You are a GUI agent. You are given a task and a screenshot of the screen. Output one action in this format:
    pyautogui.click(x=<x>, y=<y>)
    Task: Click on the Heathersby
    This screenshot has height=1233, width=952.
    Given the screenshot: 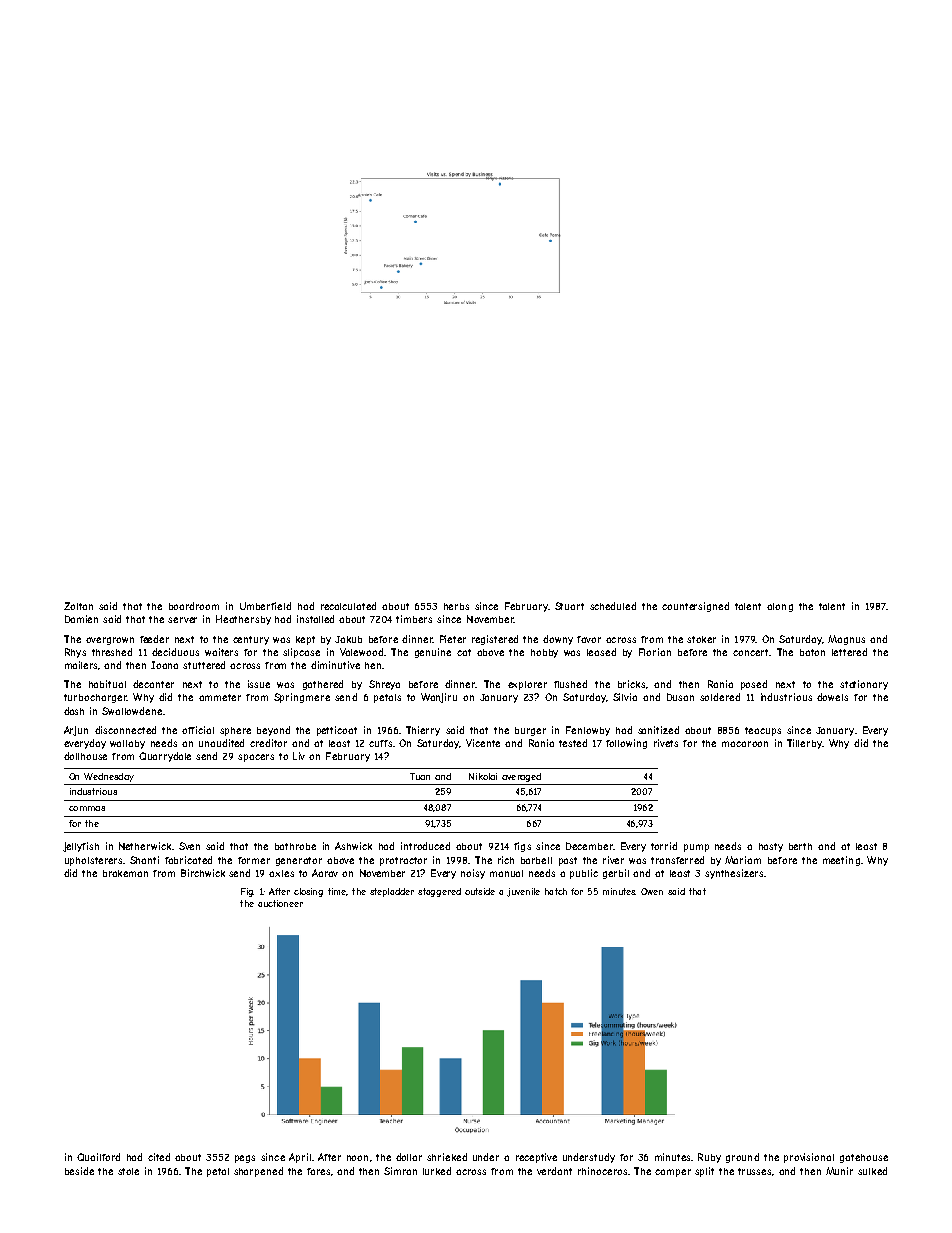 What is the action you would take?
    pyautogui.click(x=243, y=620)
